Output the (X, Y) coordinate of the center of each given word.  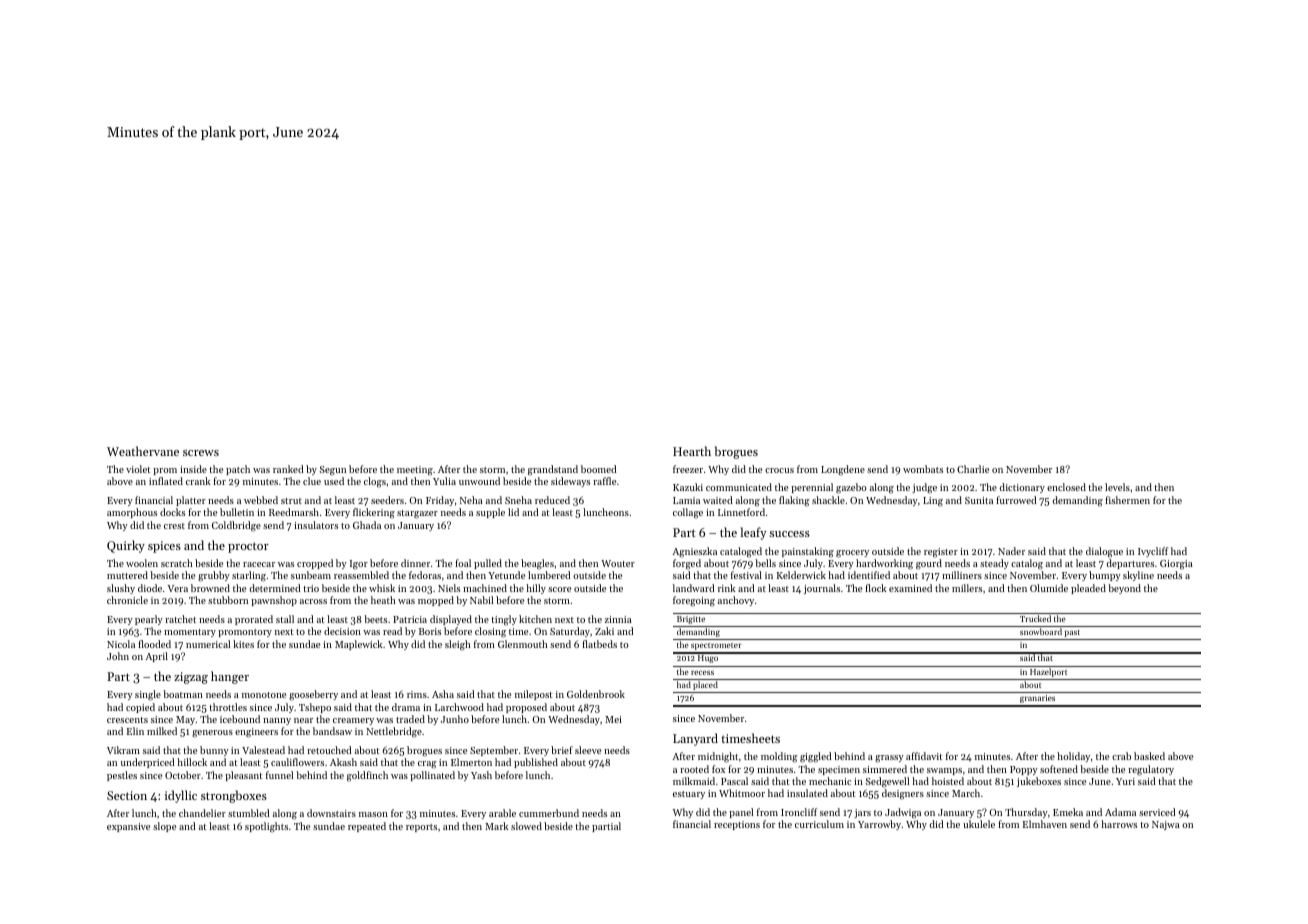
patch (238, 470)
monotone (264, 695)
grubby (214, 576)
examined (910, 588)
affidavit (924, 756)
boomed (598, 469)
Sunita (979, 500)
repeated (367, 827)
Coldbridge (236, 526)
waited (717, 500)
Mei (613, 719)
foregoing (694, 601)
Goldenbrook (596, 694)
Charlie (973, 469)
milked (162, 731)
